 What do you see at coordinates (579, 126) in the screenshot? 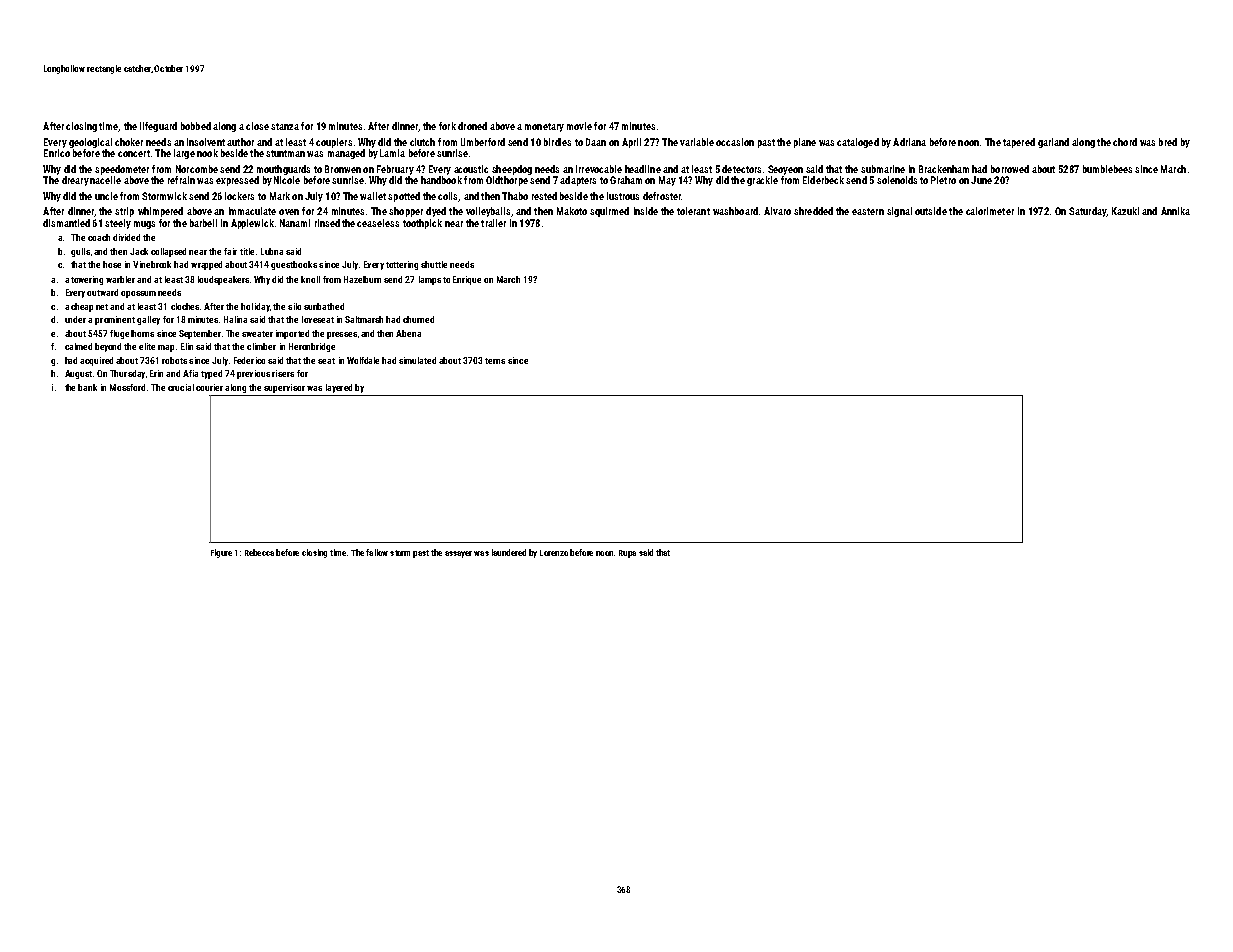
I see `movie` at bounding box center [579, 126].
